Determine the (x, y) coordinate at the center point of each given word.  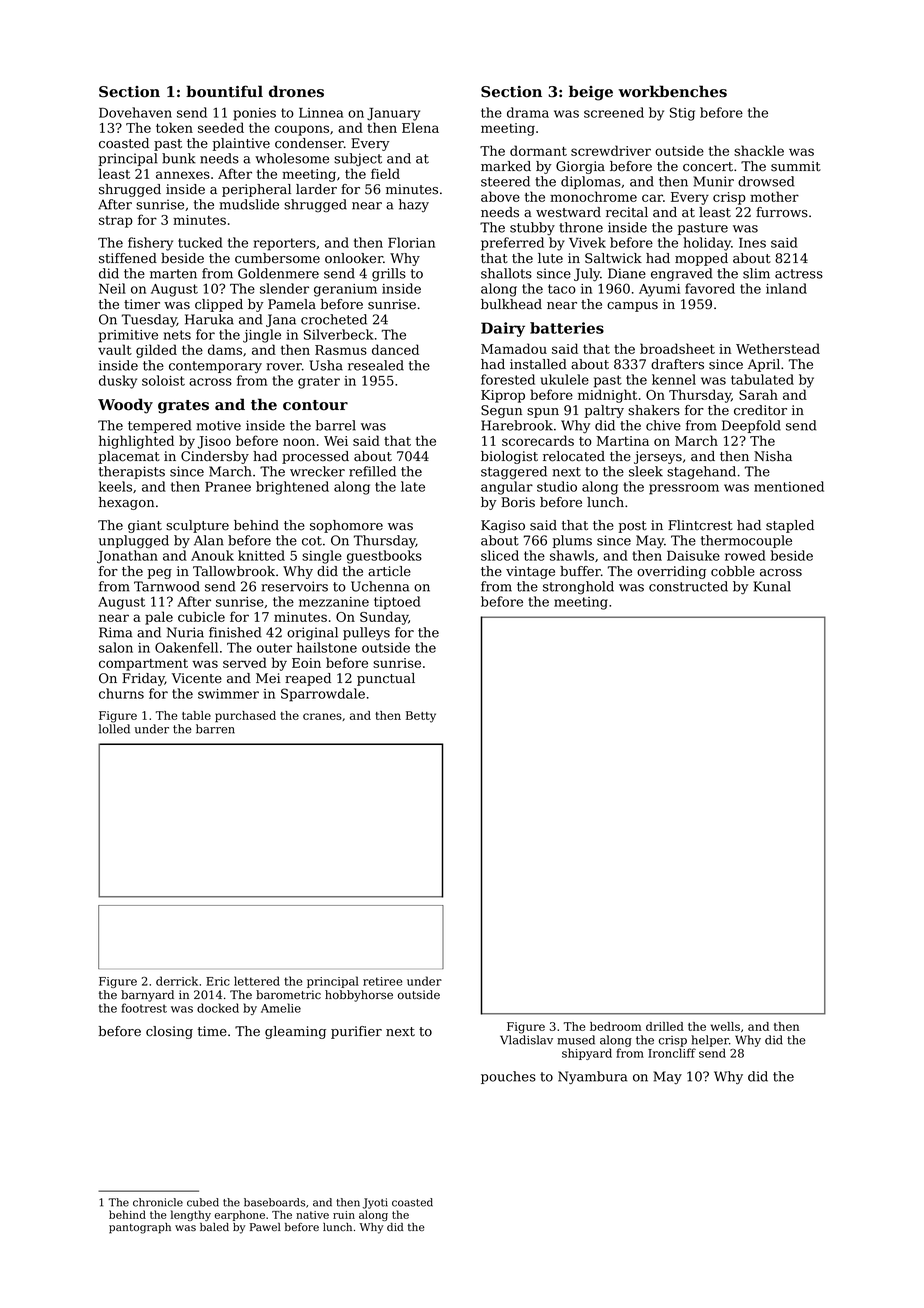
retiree (382, 981)
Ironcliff (672, 1053)
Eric (218, 981)
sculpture (197, 526)
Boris (518, 502)
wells (725, 1026)
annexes (183, 175)
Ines (752, 243)
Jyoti (375, 1203)
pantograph (140, 1228)
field (385, 173)
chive (663, 425)
